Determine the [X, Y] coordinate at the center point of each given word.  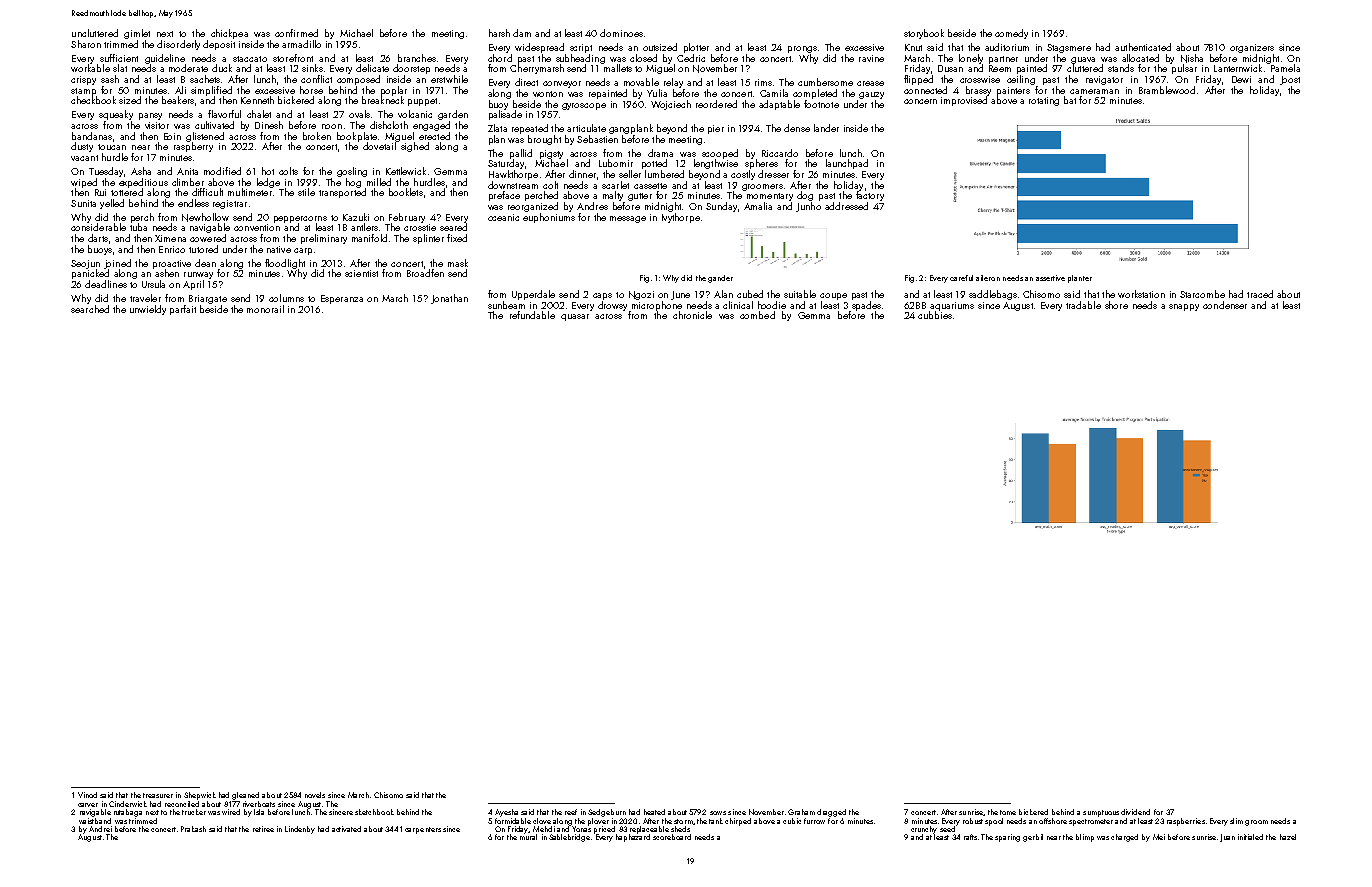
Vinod [87, 795]
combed [757, 315]
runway [198, 275]
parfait [183, 310]
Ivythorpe [681, 218]
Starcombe [1202, 294]
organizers [1252, 48]
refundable [532, 315]
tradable [1083, 305]
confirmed [296, 33]
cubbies [935, 315]
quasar [575, 317]
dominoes [621, 33]
